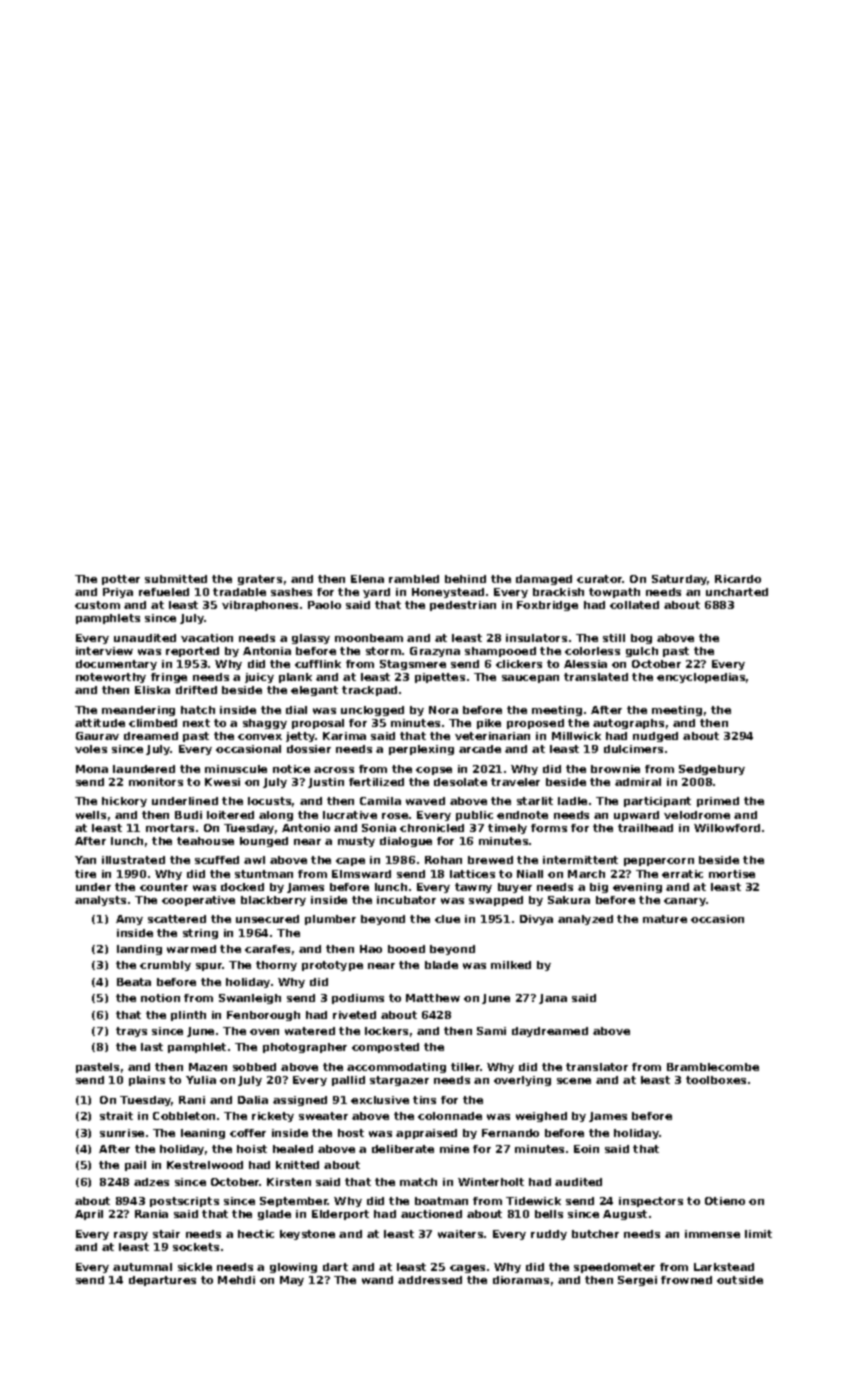  Describe the element at coordinates (162, 1281) in the screenshot. I see `departures` at that location.
